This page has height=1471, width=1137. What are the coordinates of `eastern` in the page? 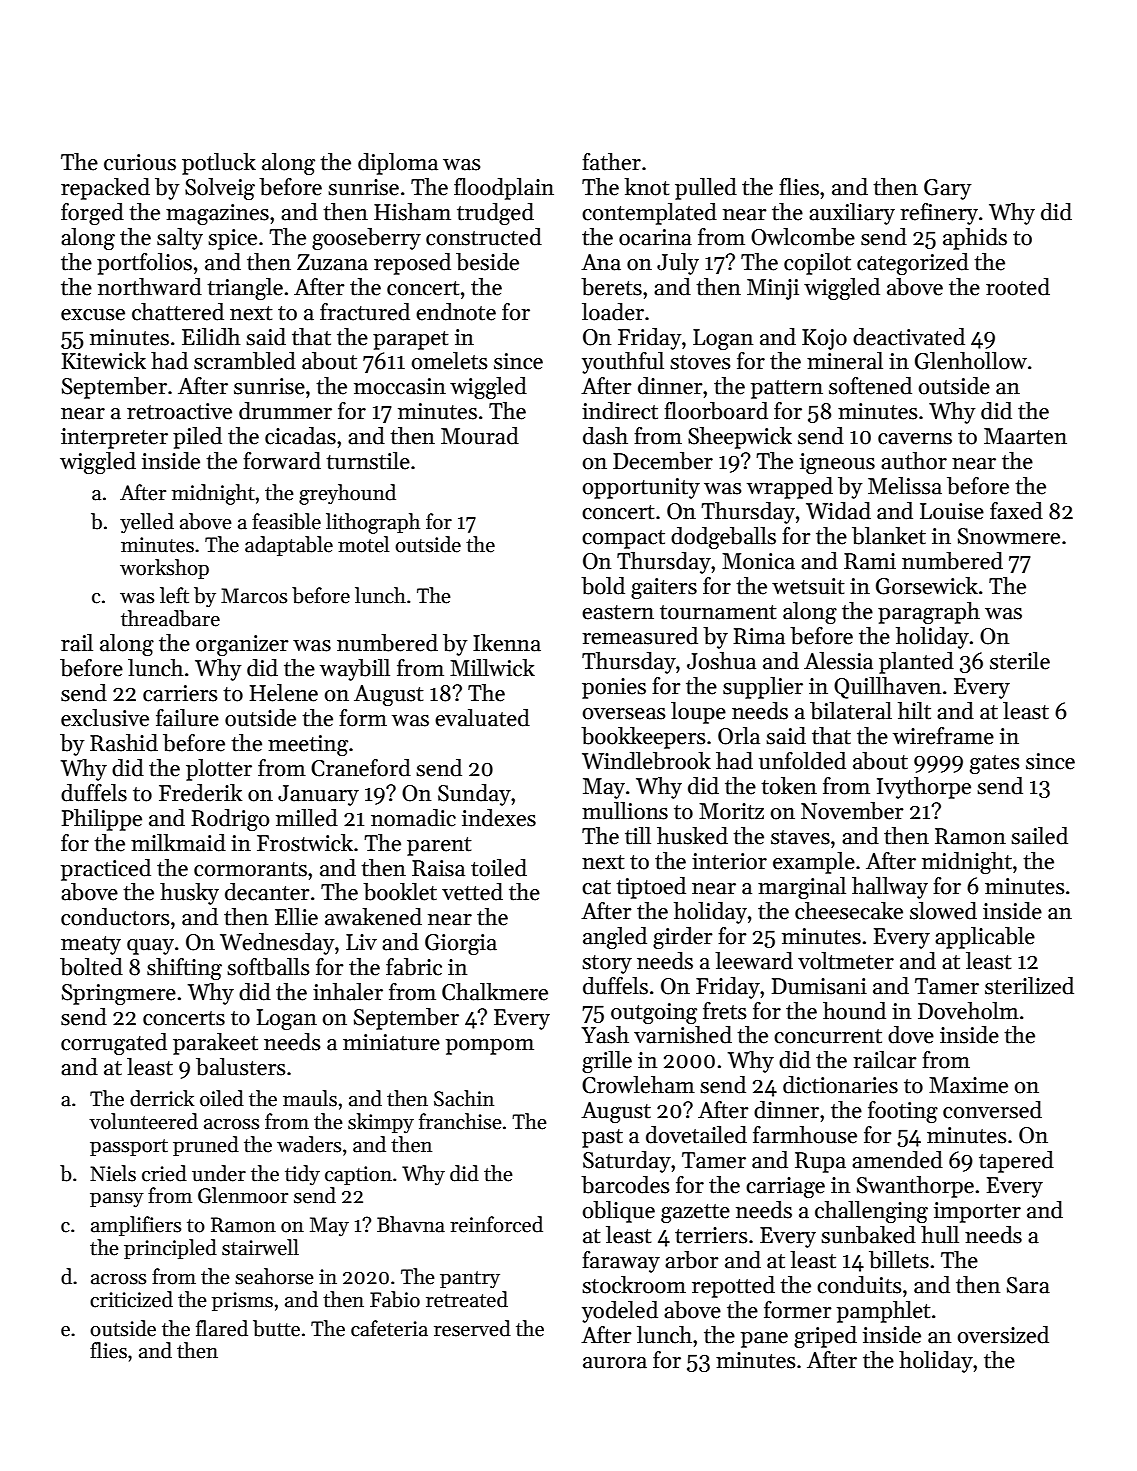 It's located at (618, 612).
